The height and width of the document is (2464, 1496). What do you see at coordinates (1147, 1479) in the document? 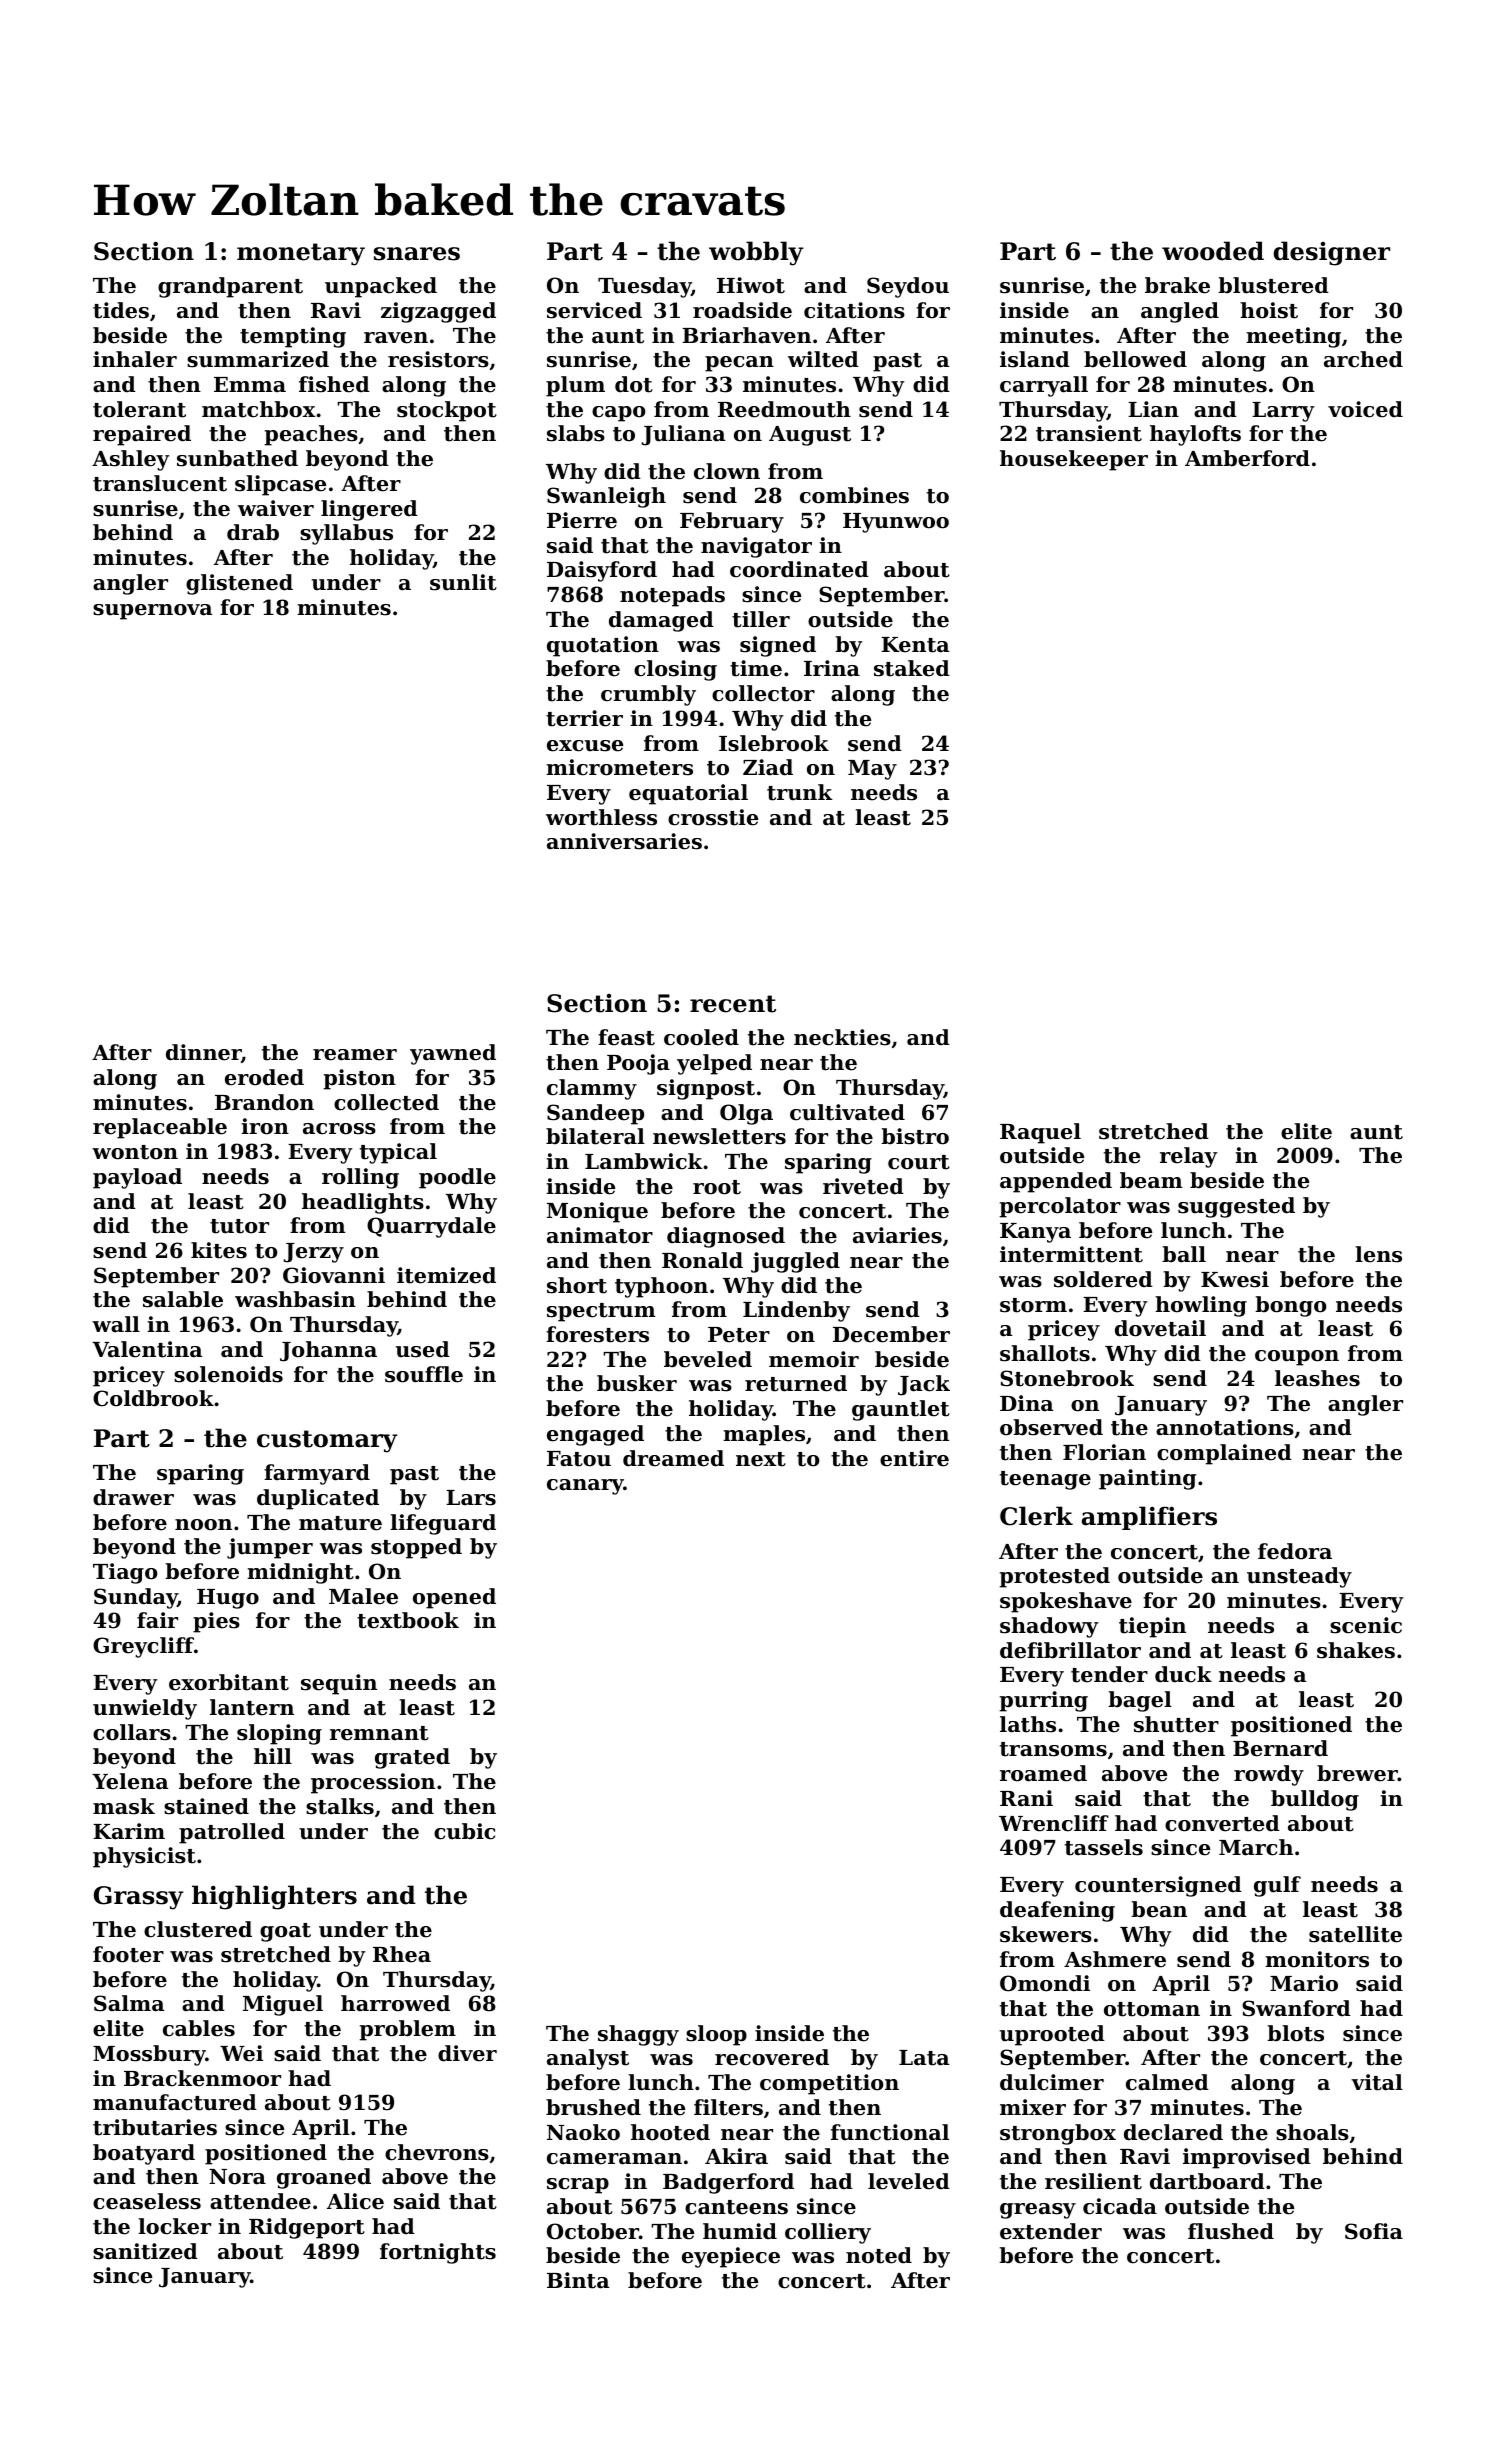
I see `painting` at bounding box center [1147, 1479].
